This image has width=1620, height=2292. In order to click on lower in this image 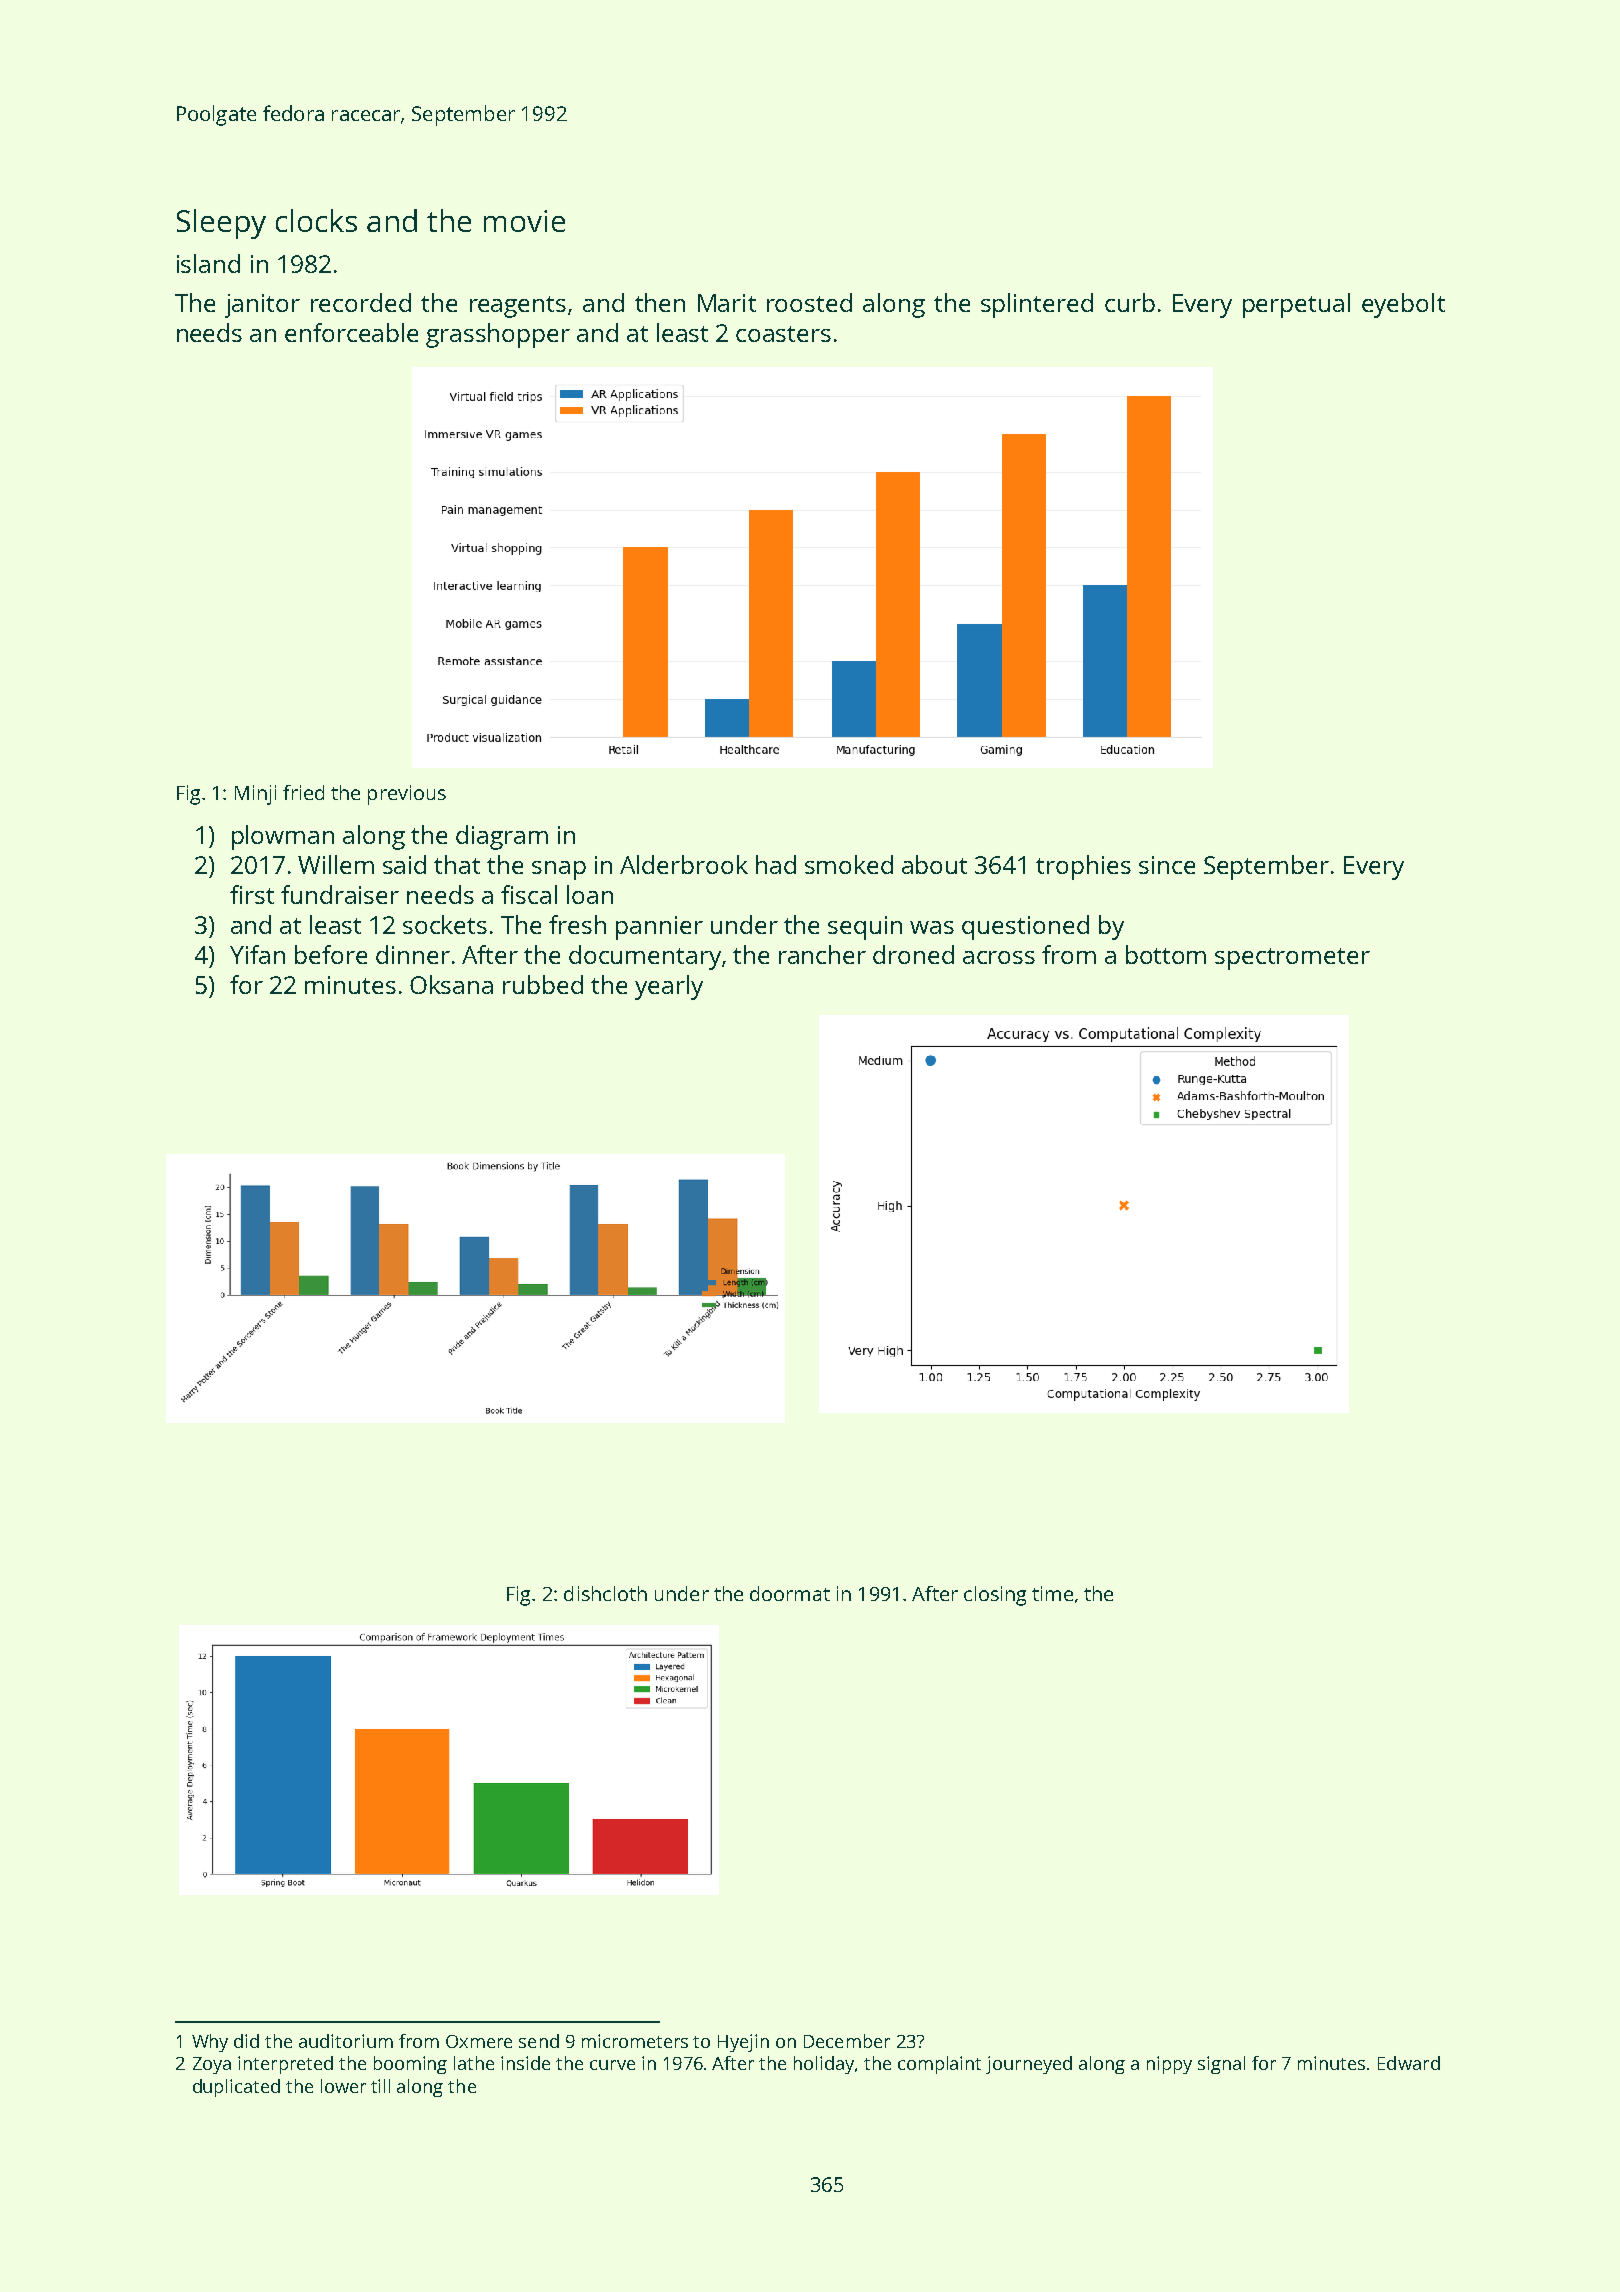, I will do `click(343, 2086)`.
